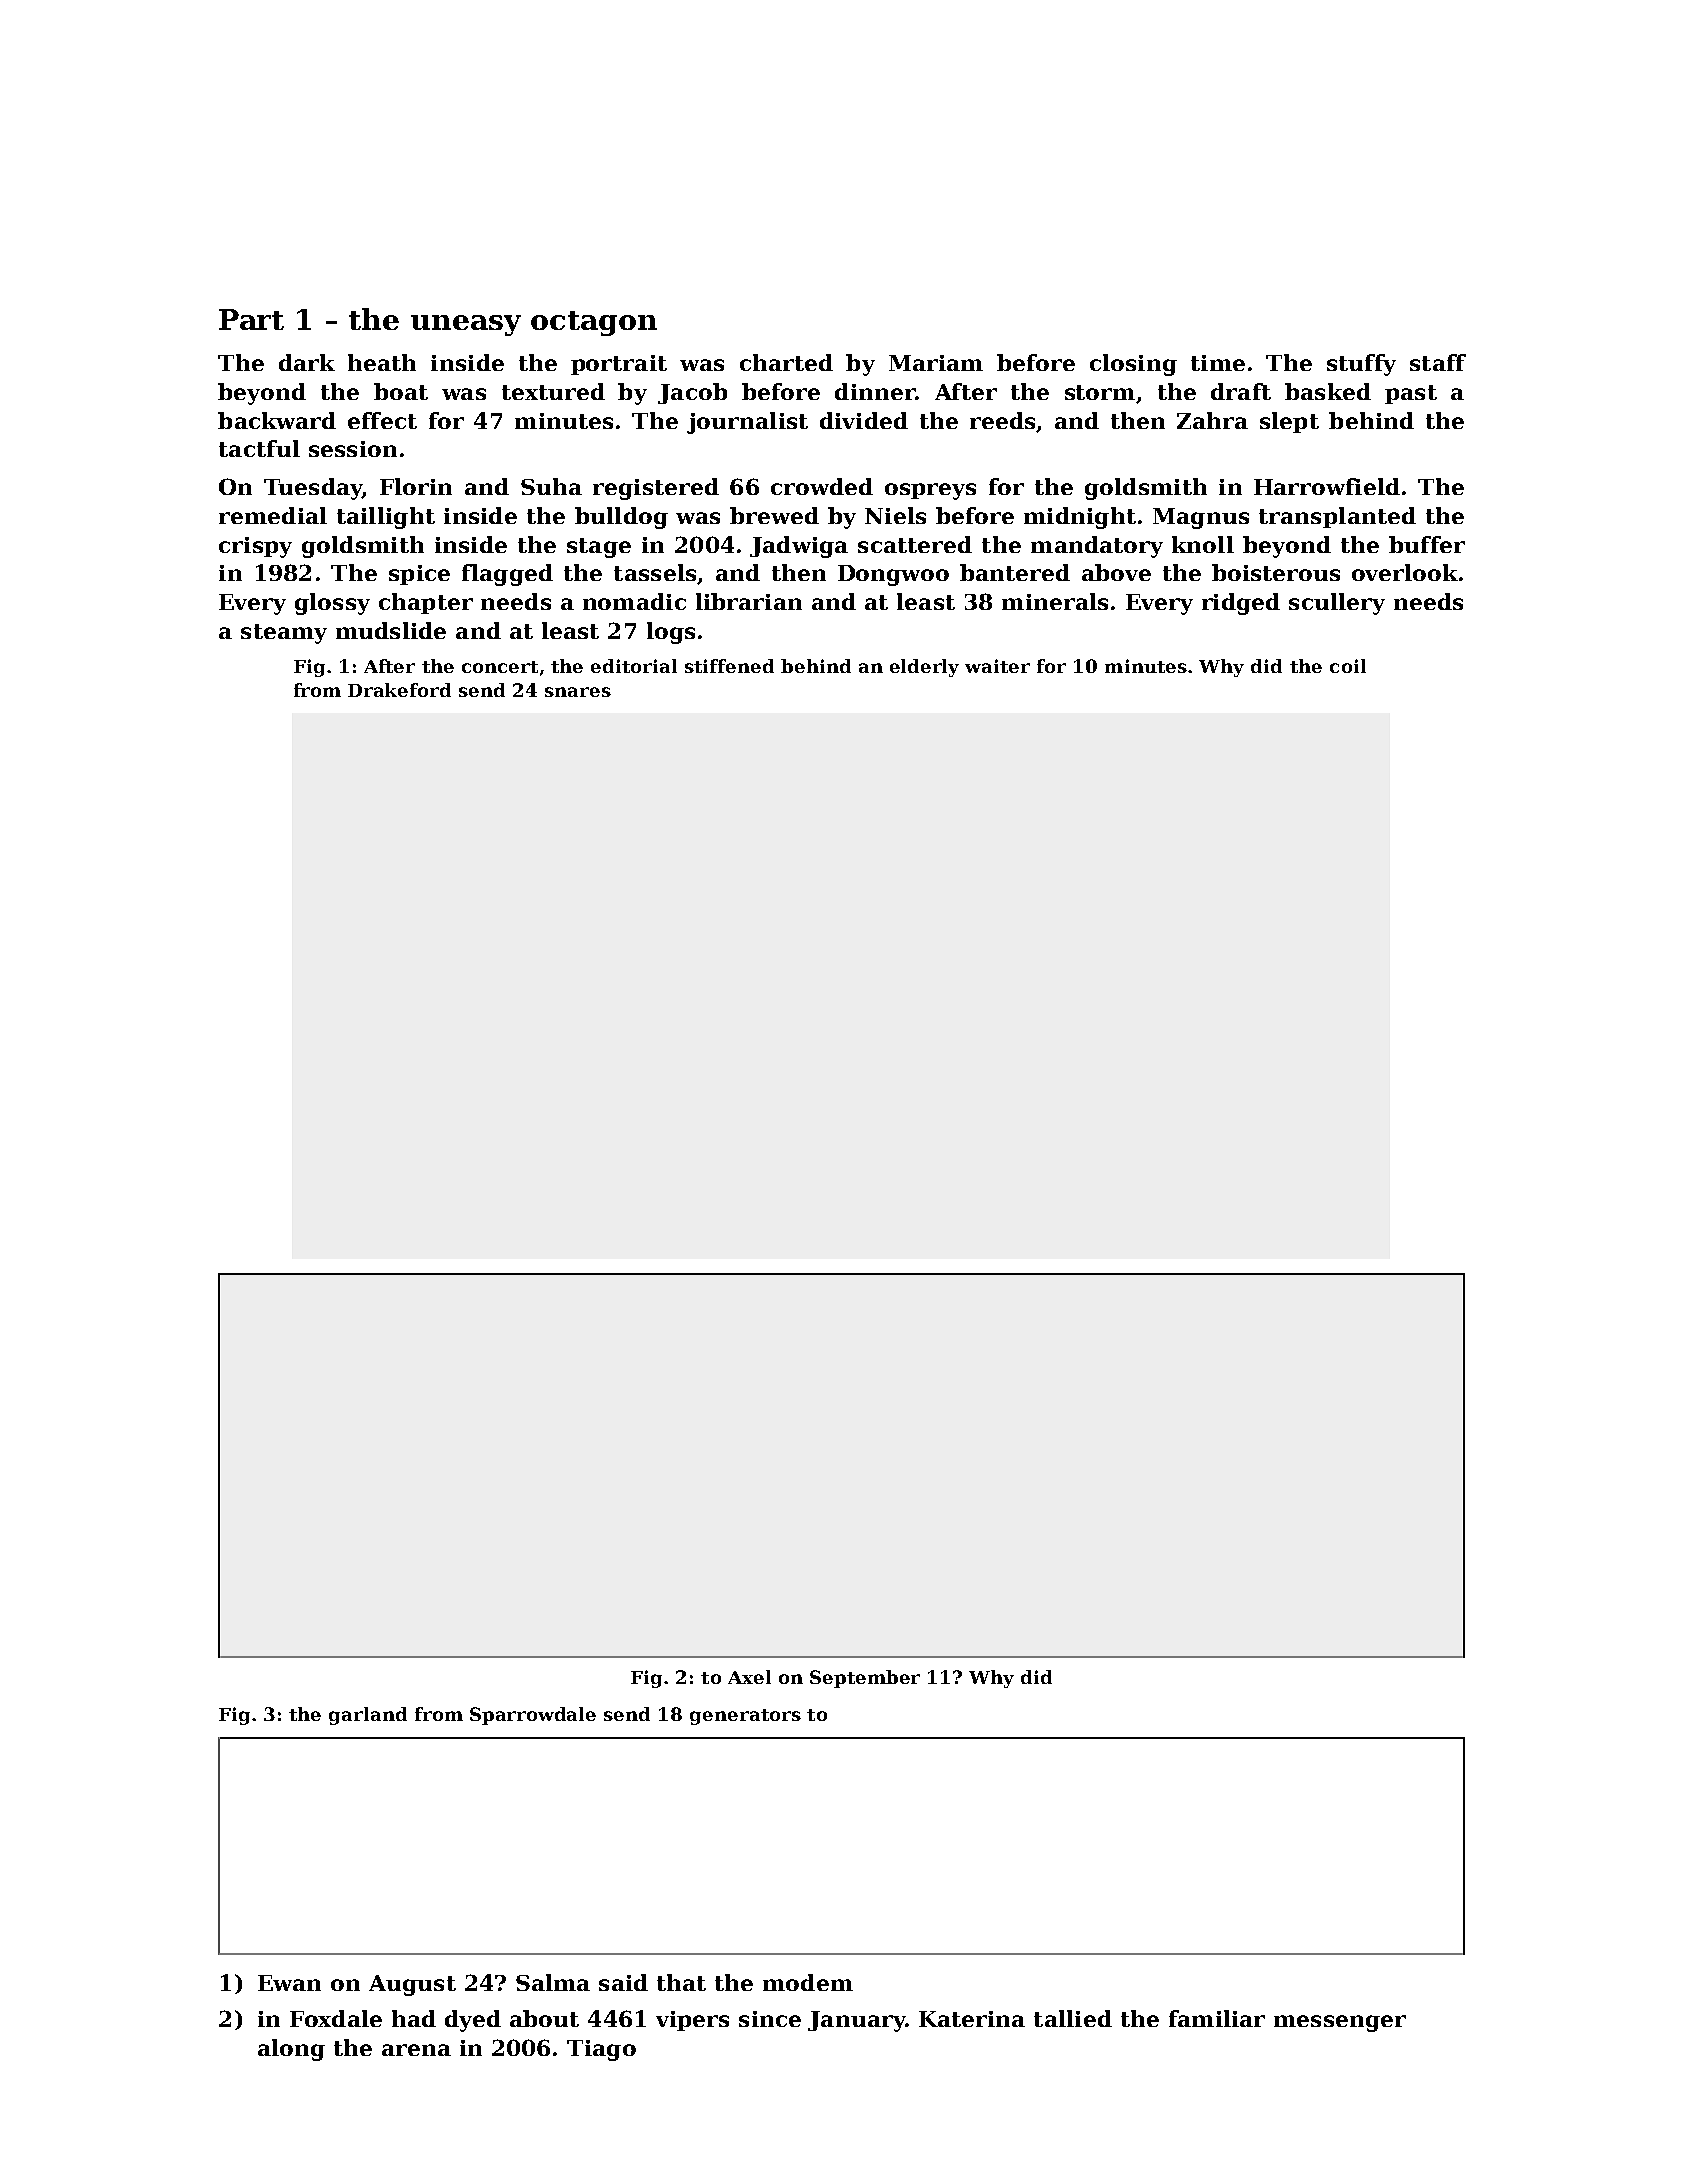  What do you see at coordinates (1073, 2018) in the document?
I see `tallied` at bounding box center [1073, 2018].
